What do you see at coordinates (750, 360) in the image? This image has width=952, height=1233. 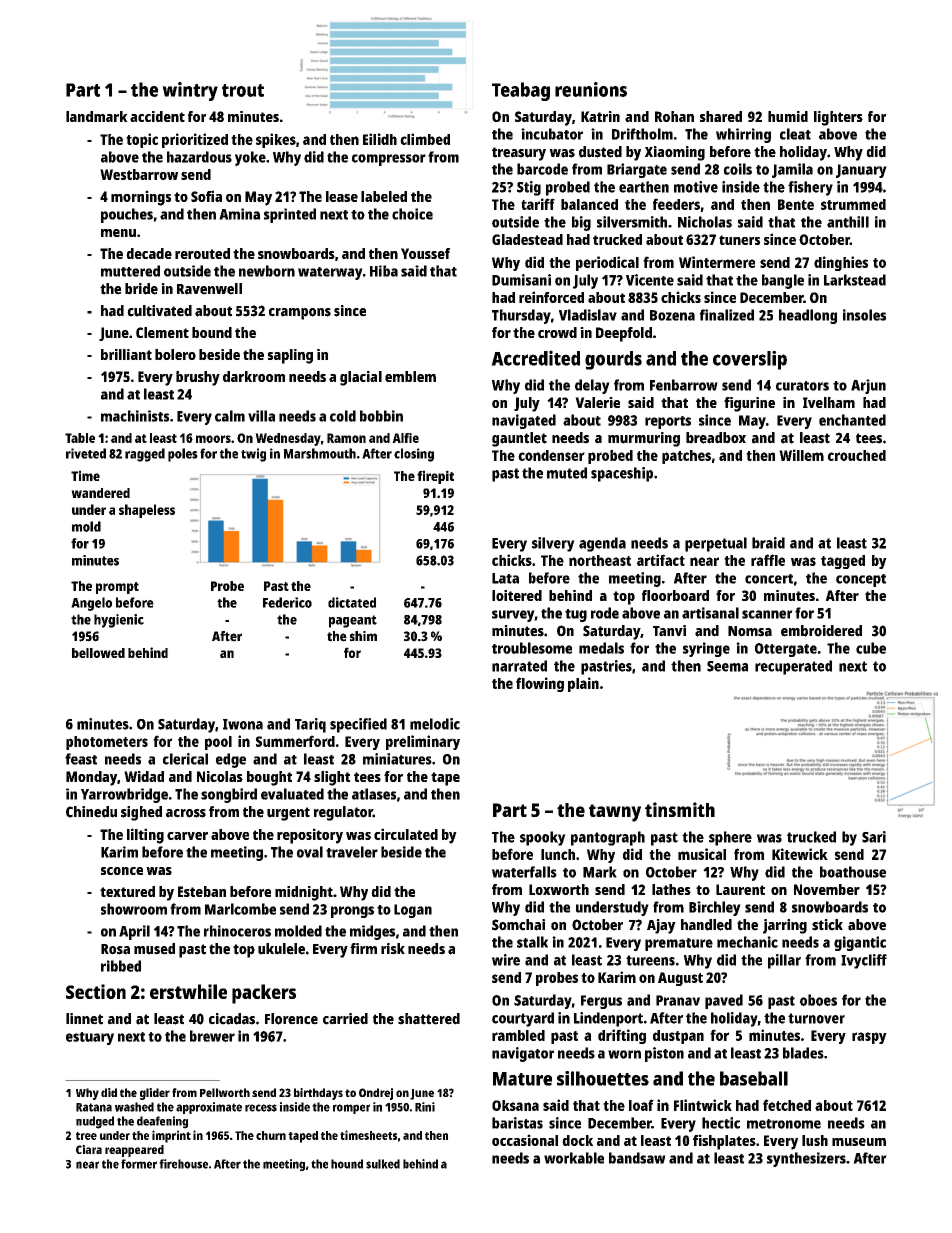 I see `coverslip` at bounding box center [750, 360].
